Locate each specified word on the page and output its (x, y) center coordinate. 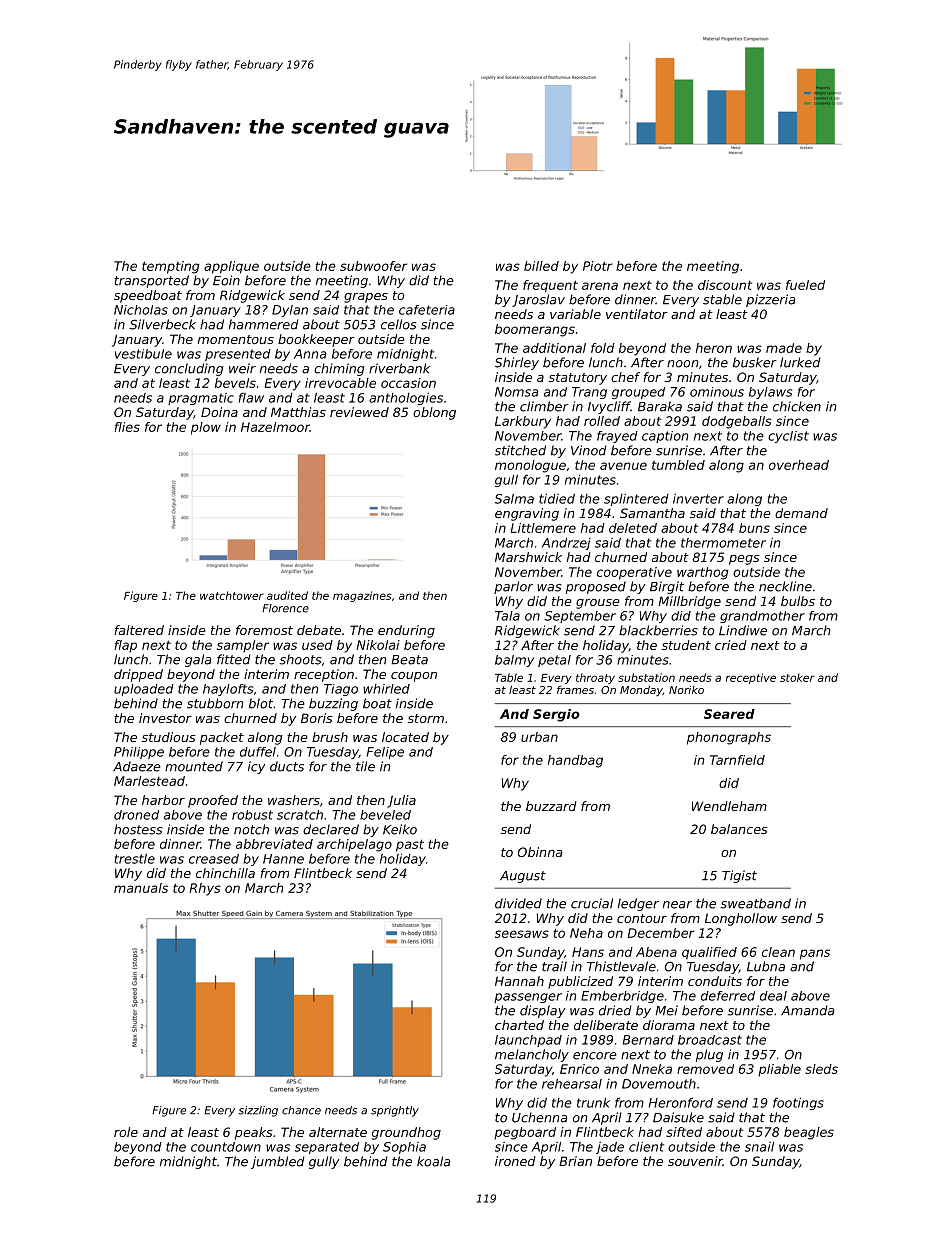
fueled (805, 285)
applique (231, 267)
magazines (362, 596)
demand (801, 513)
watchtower (232, 595)
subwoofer (373, 266)
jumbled (278, 1162)
